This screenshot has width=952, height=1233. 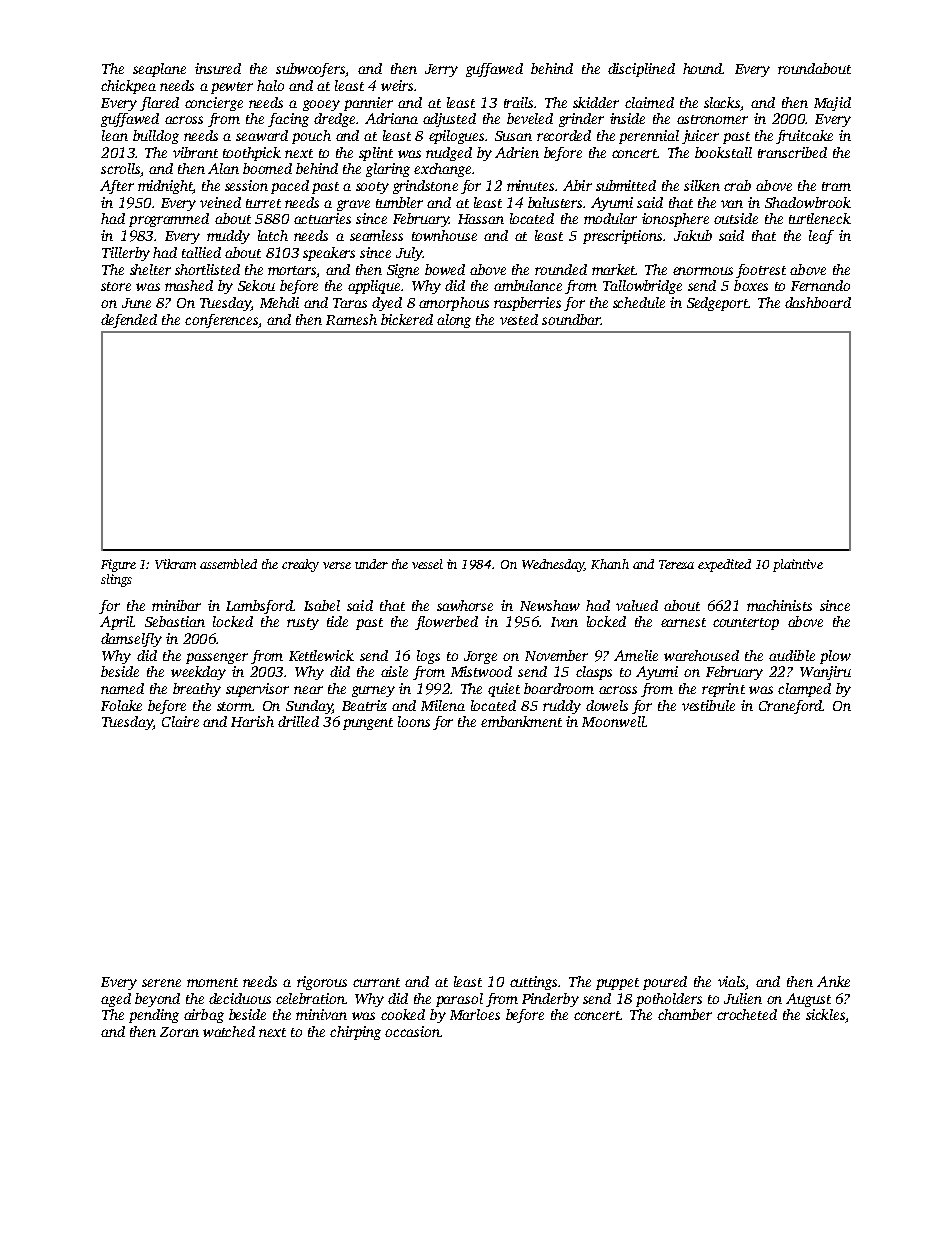 What do you see at coordinates (676, 564) in the screenshot?
I see `Tereza` at bounding box center [676, 564].
